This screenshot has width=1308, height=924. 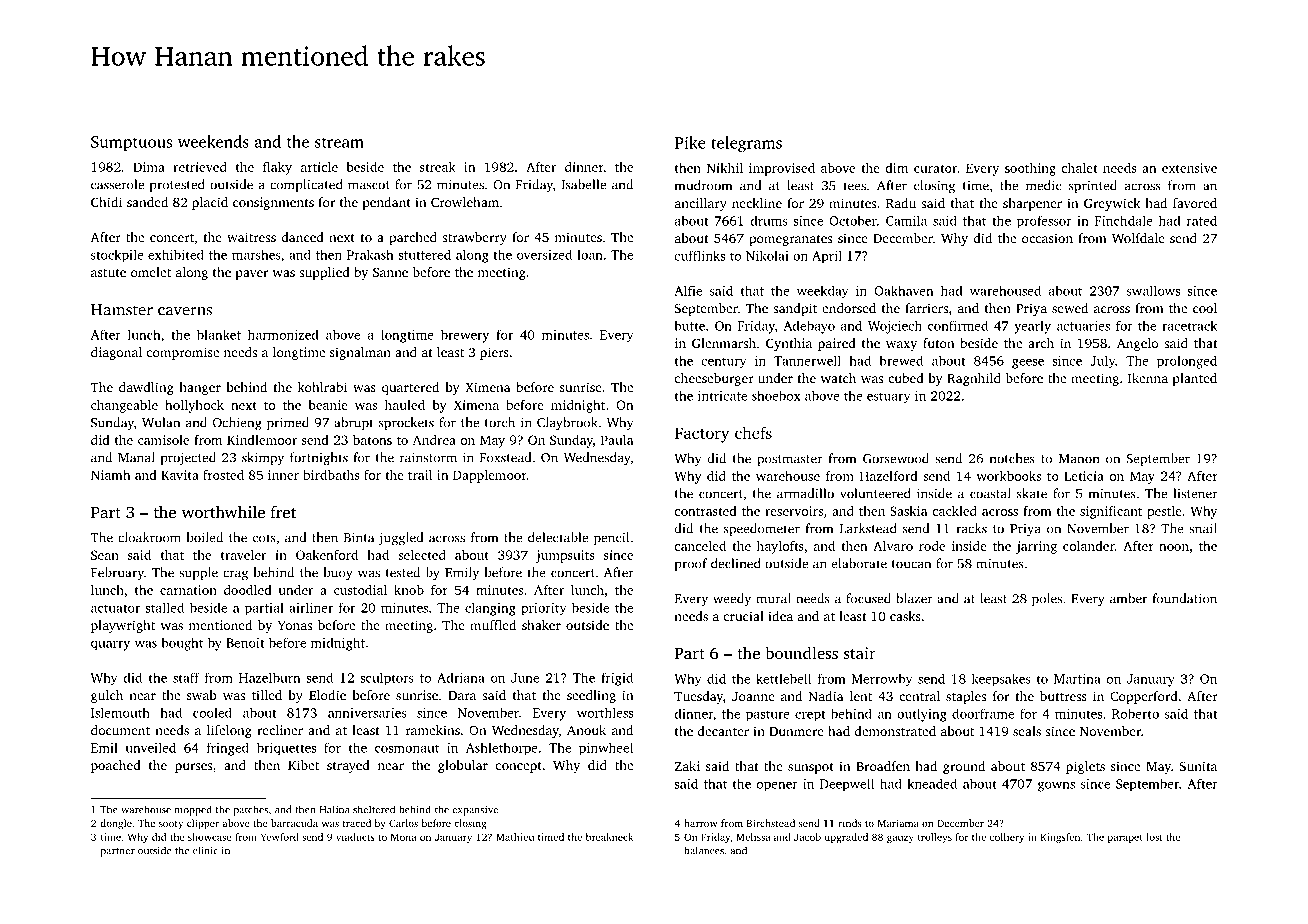 I want to click on extensive, so click(x=1189, y=168).
